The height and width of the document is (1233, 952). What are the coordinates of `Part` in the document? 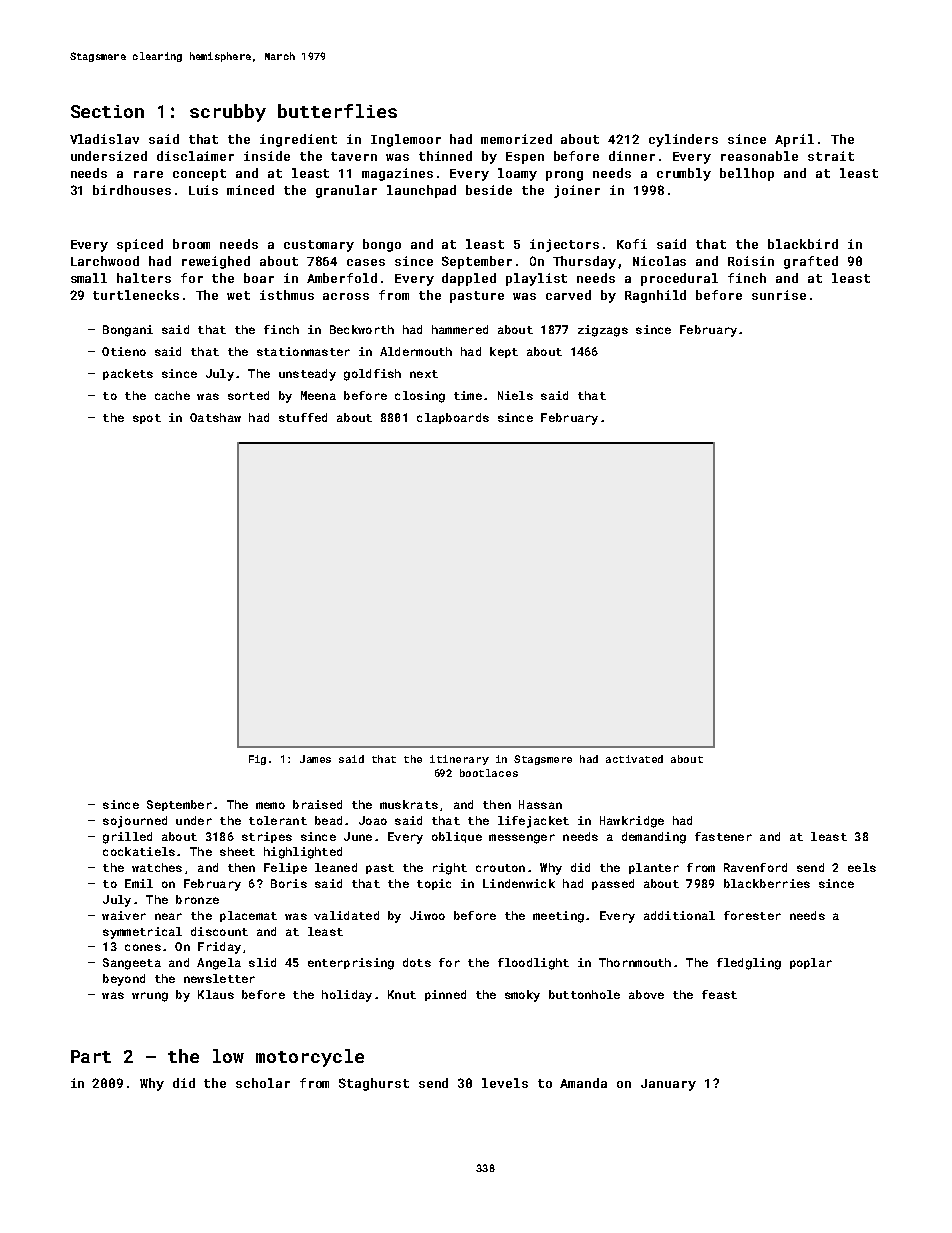 It's located at (91, 1056).
